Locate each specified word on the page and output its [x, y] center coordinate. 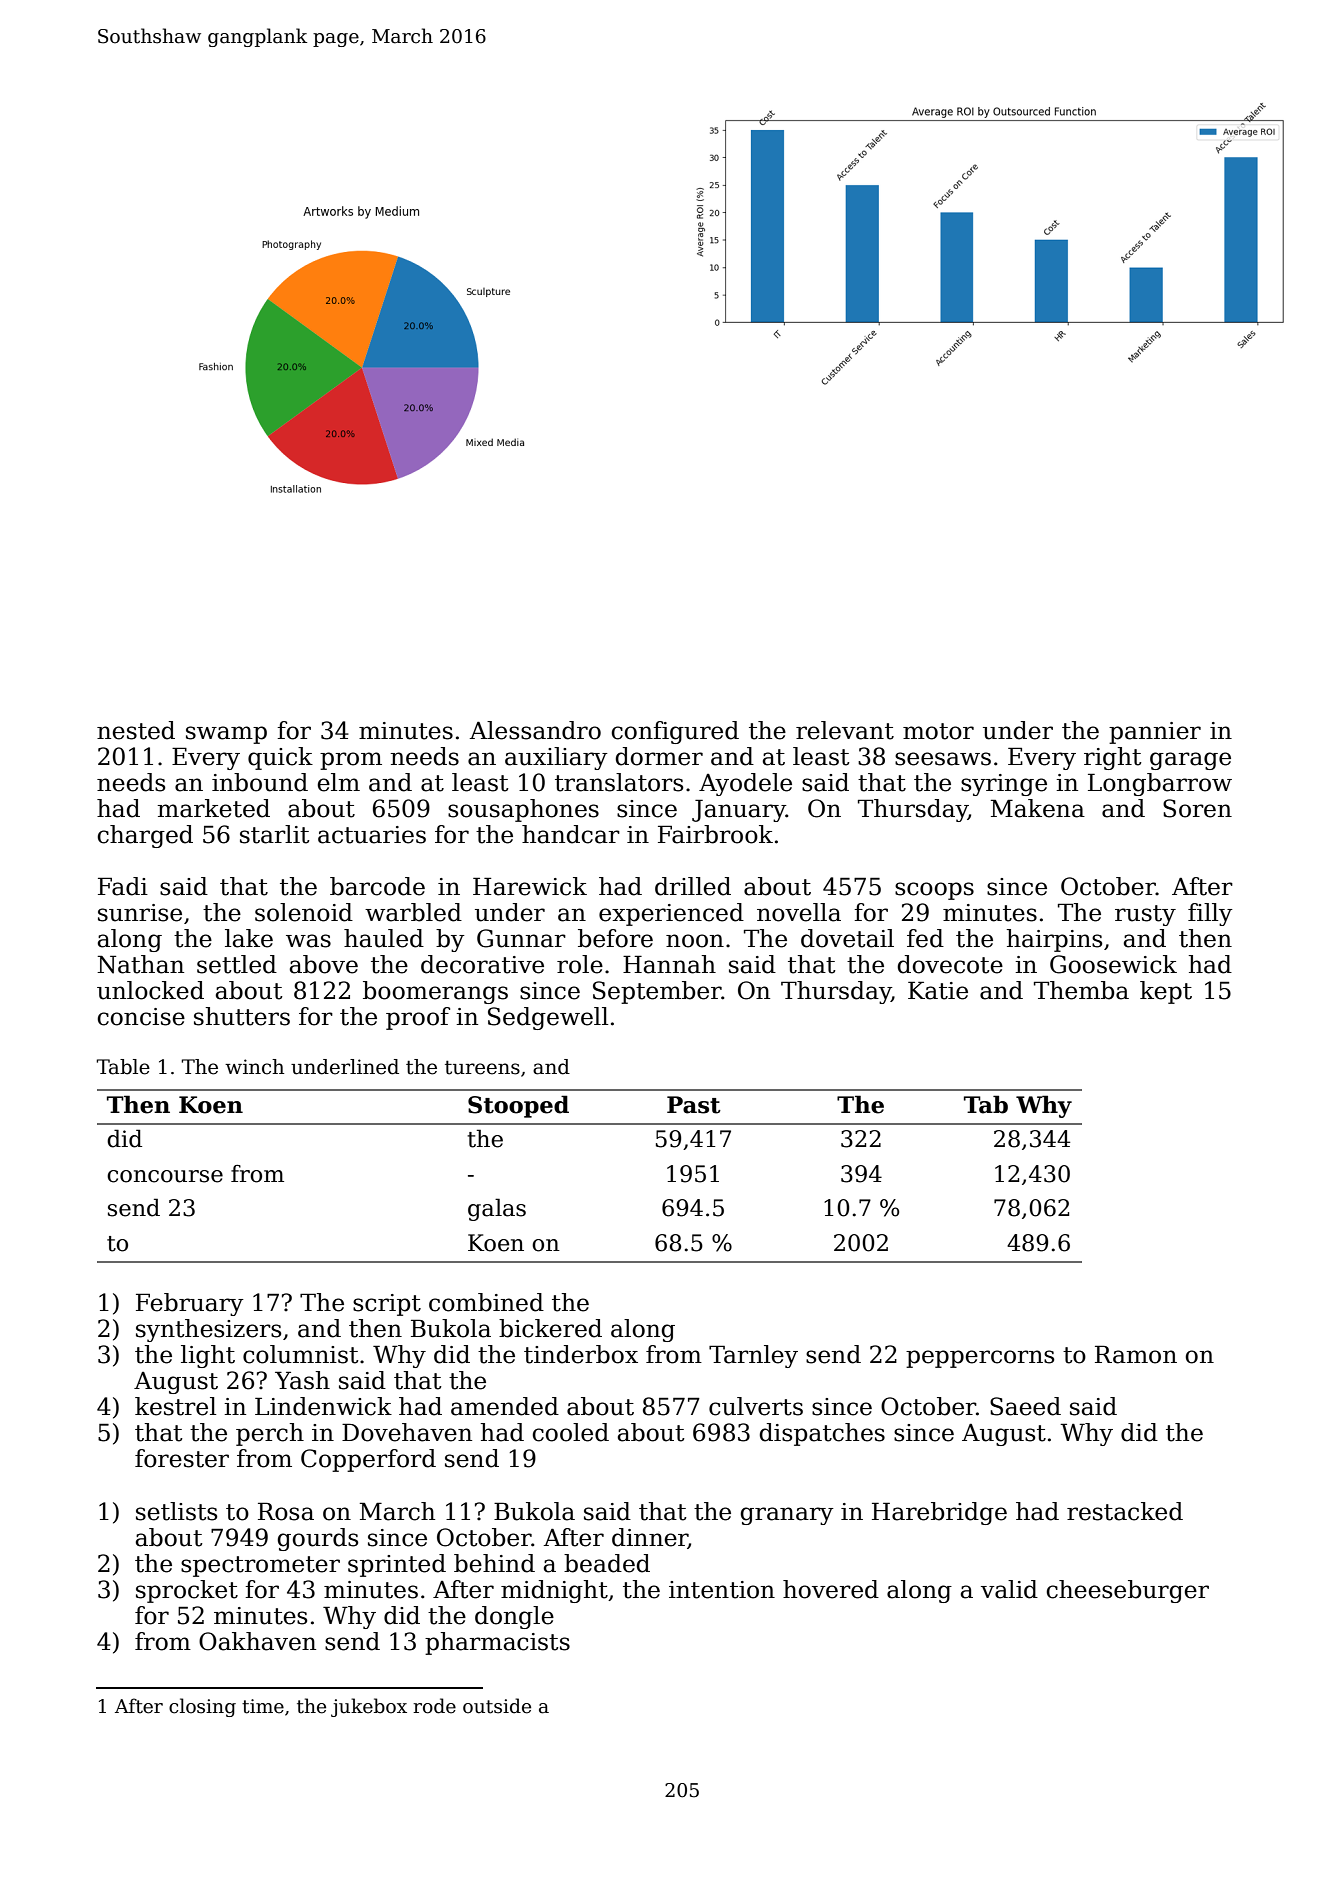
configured [675, 732]
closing [202, 1707]
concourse [165, 1176]
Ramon [1136, 1354]
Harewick [530, 886]
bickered [550, 1328]
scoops [934, 891]
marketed [213, 808]
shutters [242, 1016]
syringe [1004, 785]
